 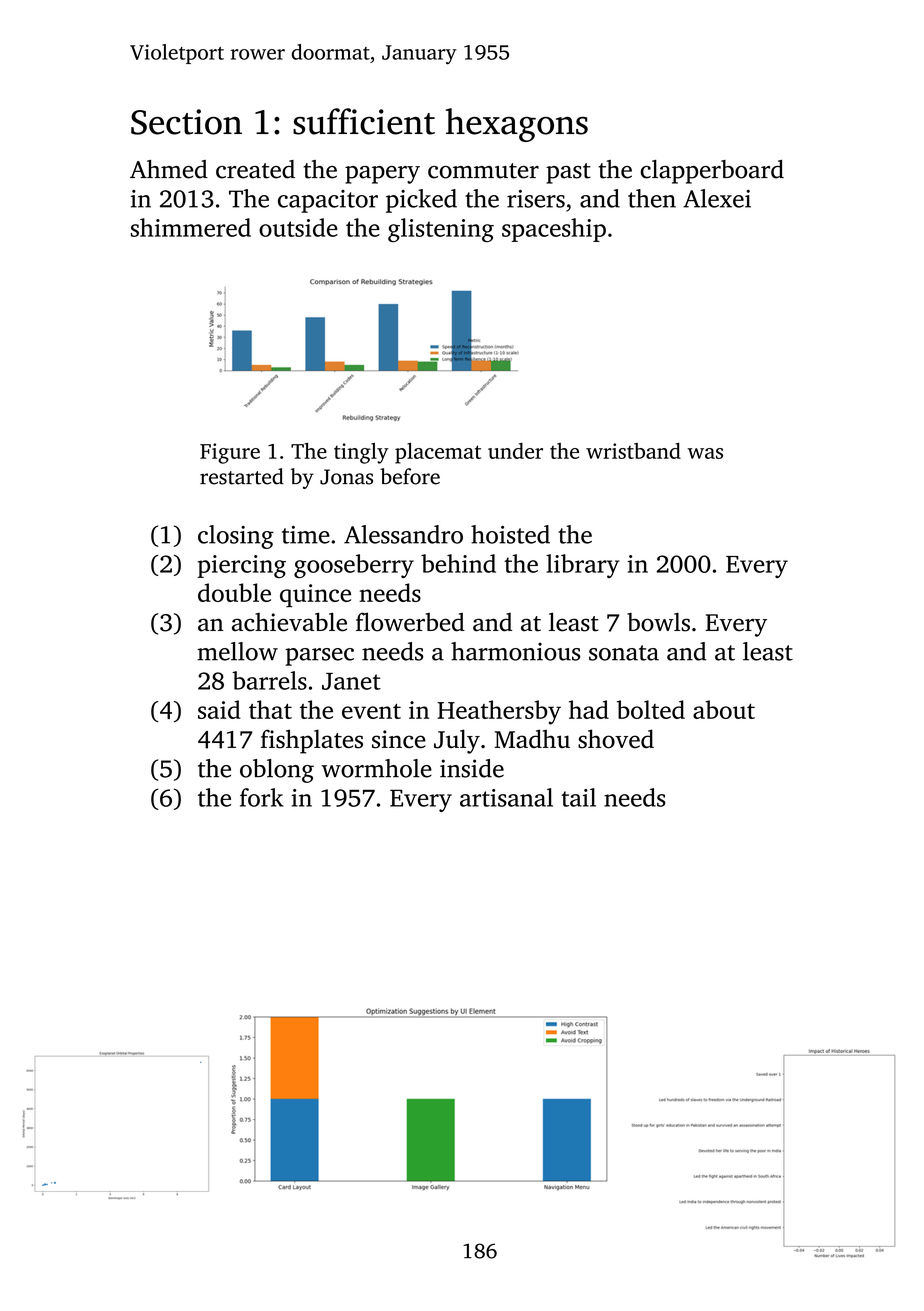 I want to click on Alexei, so click(x=717, y=198).
